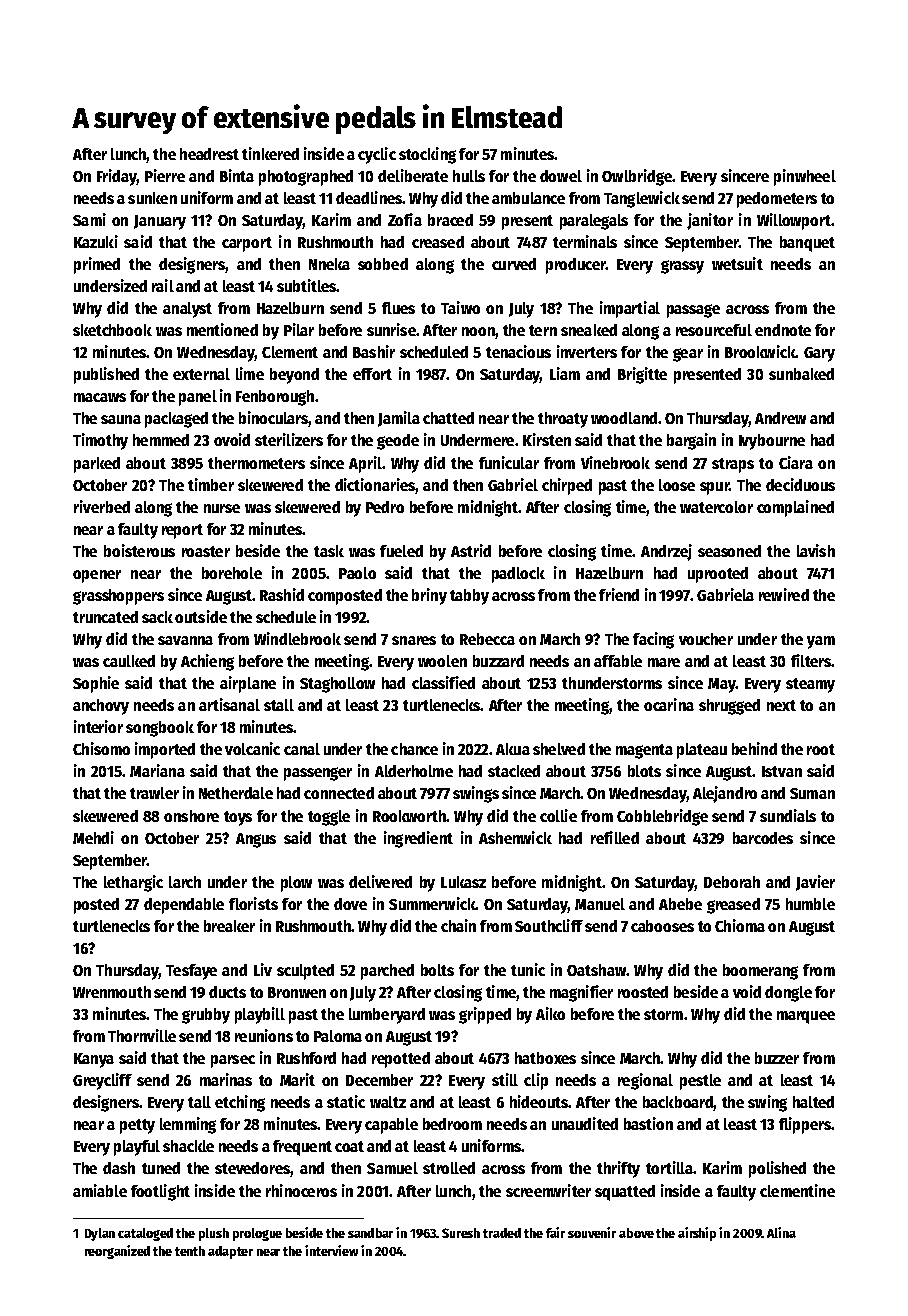 The width and height of the screenshot is (908, 1316). What do you see at coordinates (331, 1250) in the screenshot?
I see `interview` at bounding box center [331, 1250].
